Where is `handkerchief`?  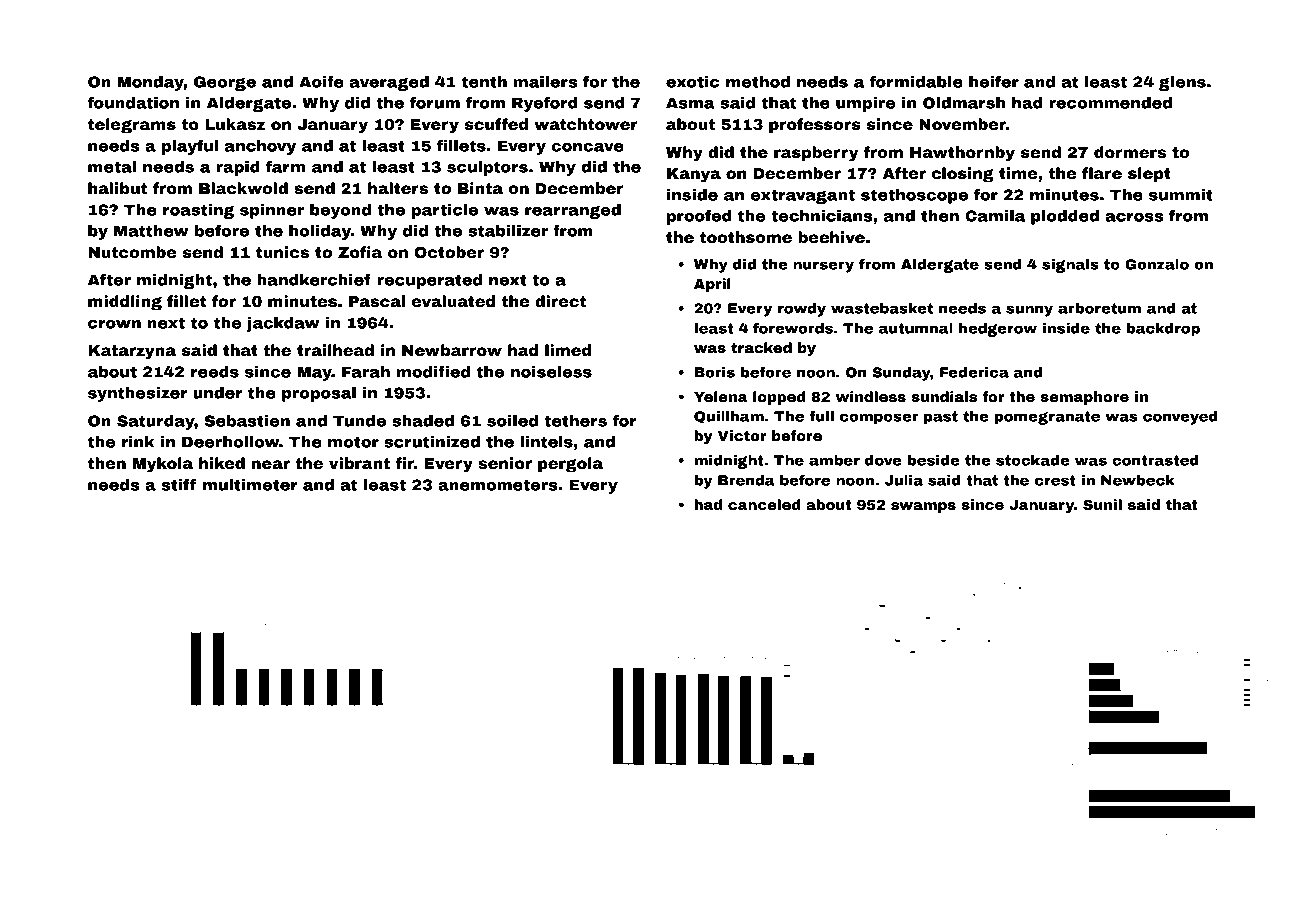
handkerchief is located at coordinates (314, 280).
